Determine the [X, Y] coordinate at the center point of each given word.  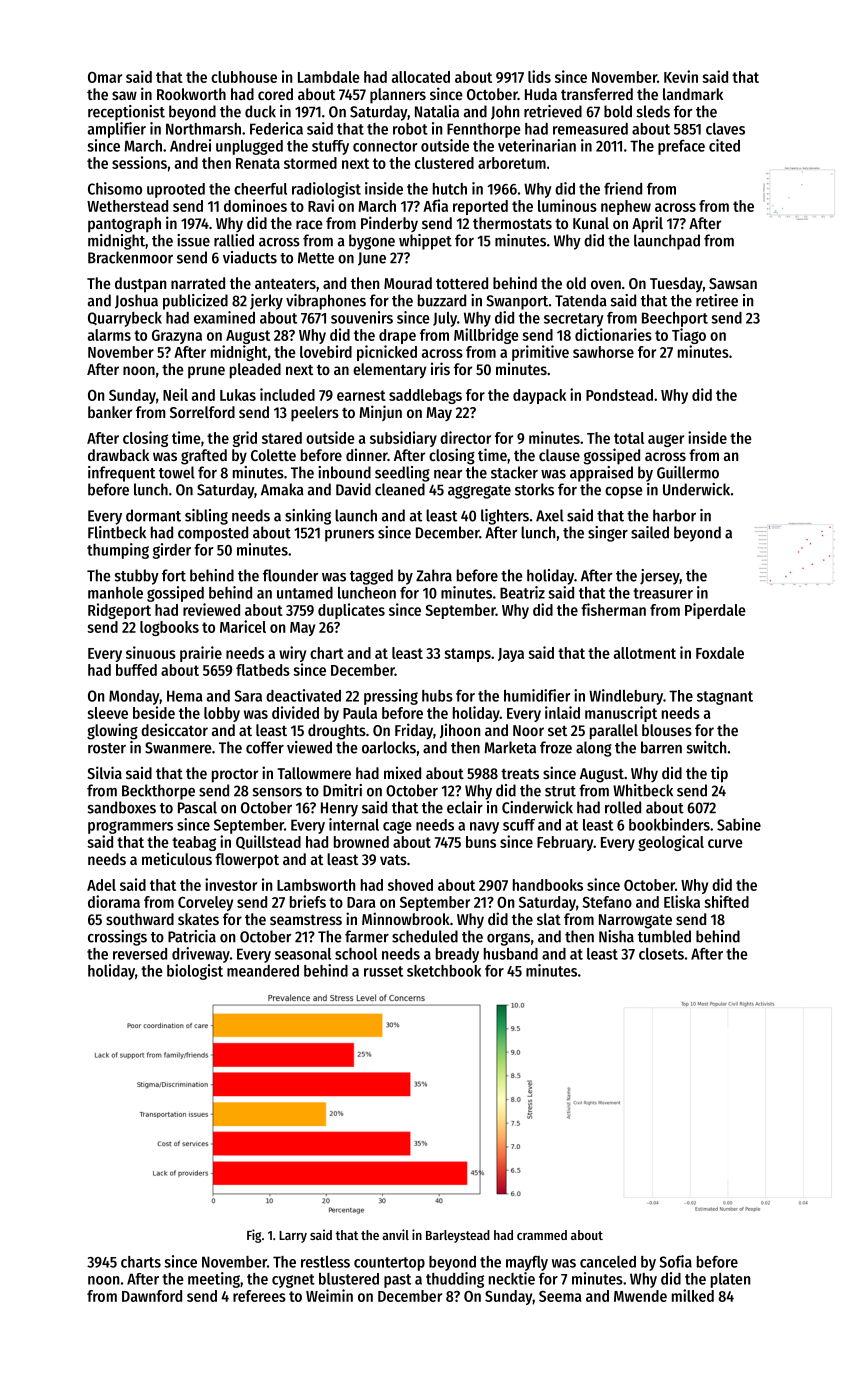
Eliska [682, 901]
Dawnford [152, 1296]
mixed [402, 772]
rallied [234, 240]
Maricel [243, 626]
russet [383, 971]
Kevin [681, 76]
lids [539, 76]
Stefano [607, 902]
